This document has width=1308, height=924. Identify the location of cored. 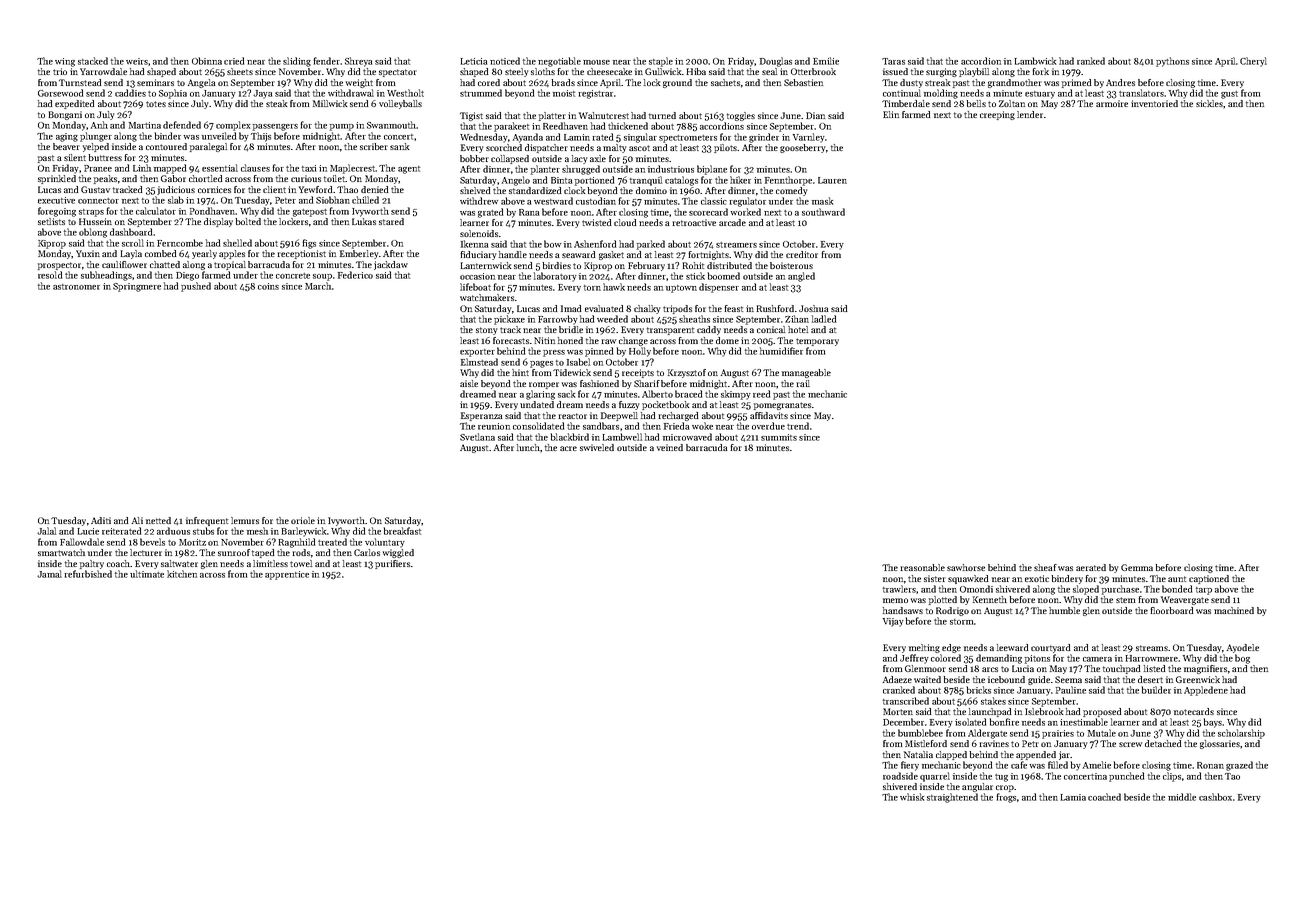
(489, 82).
